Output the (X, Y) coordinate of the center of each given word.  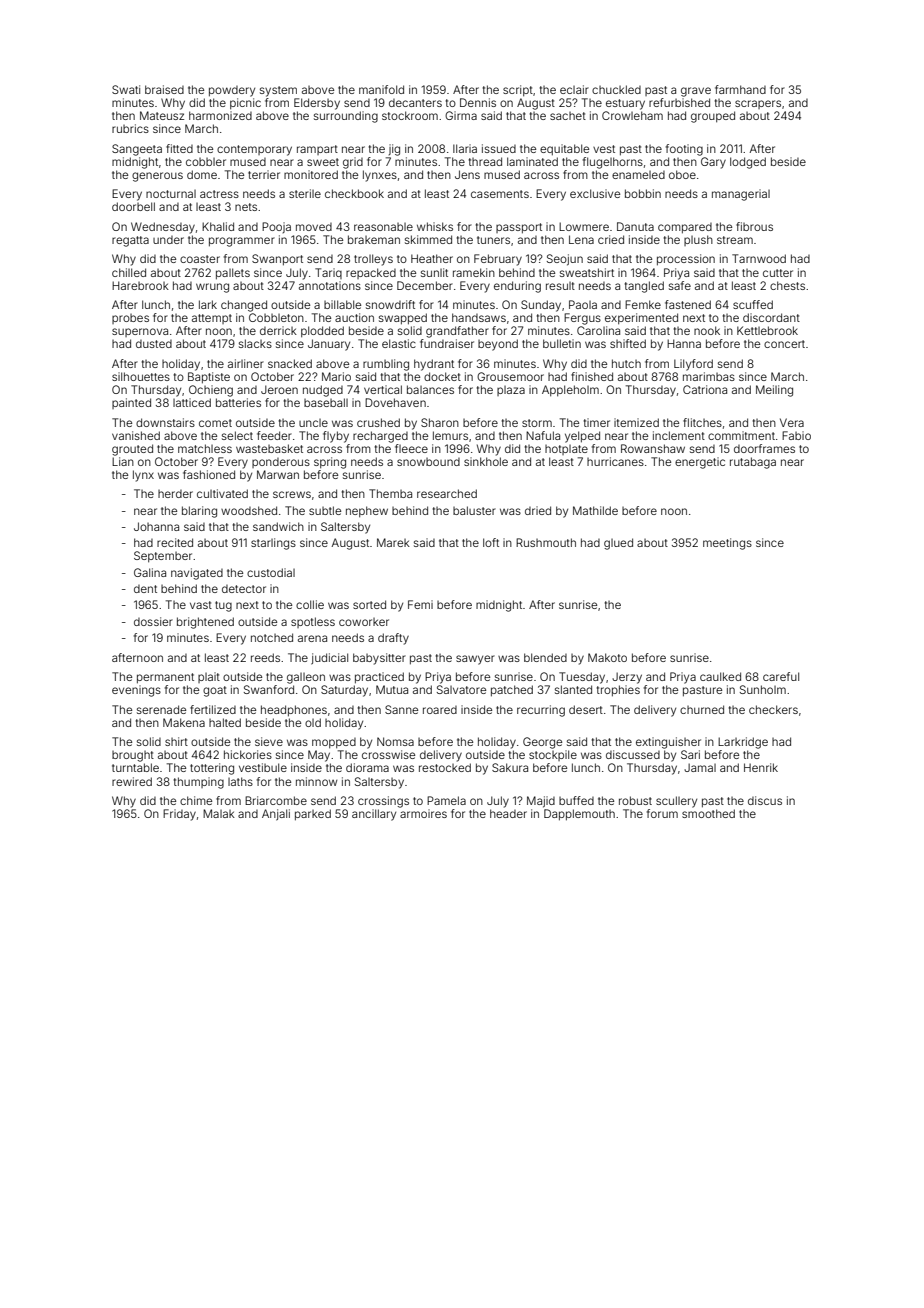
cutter (778, 273)
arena (312, 638)
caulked (720, 676)
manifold (381, 89)
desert (586, 709)
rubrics (130, 128)
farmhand (740, 89)
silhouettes (141, 376)
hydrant (434, 365)
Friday (179, 815)
